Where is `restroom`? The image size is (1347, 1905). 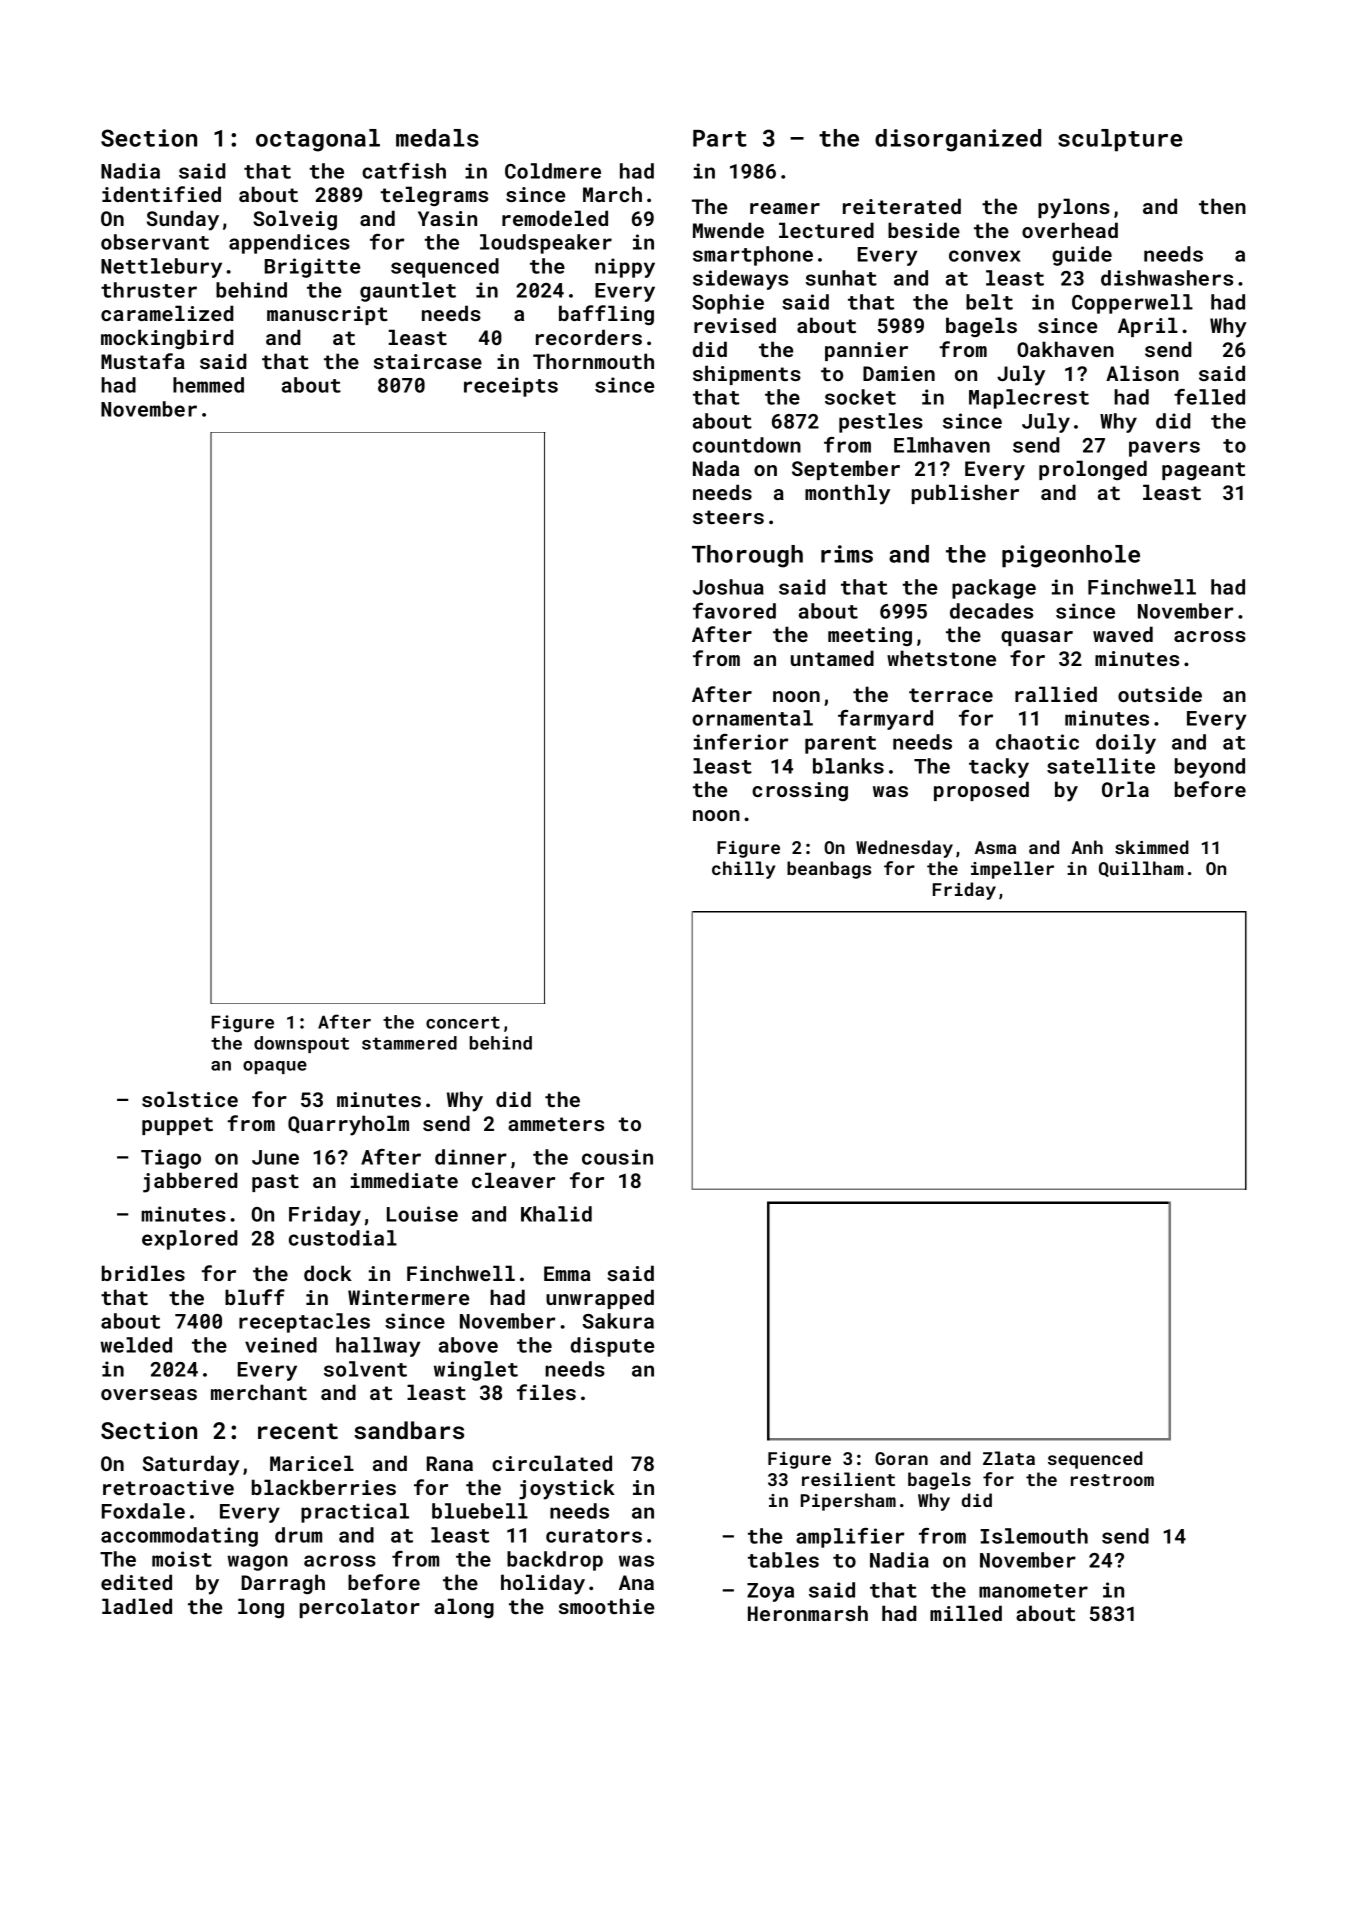
restroom is located at coordinates (1112, 1480).
